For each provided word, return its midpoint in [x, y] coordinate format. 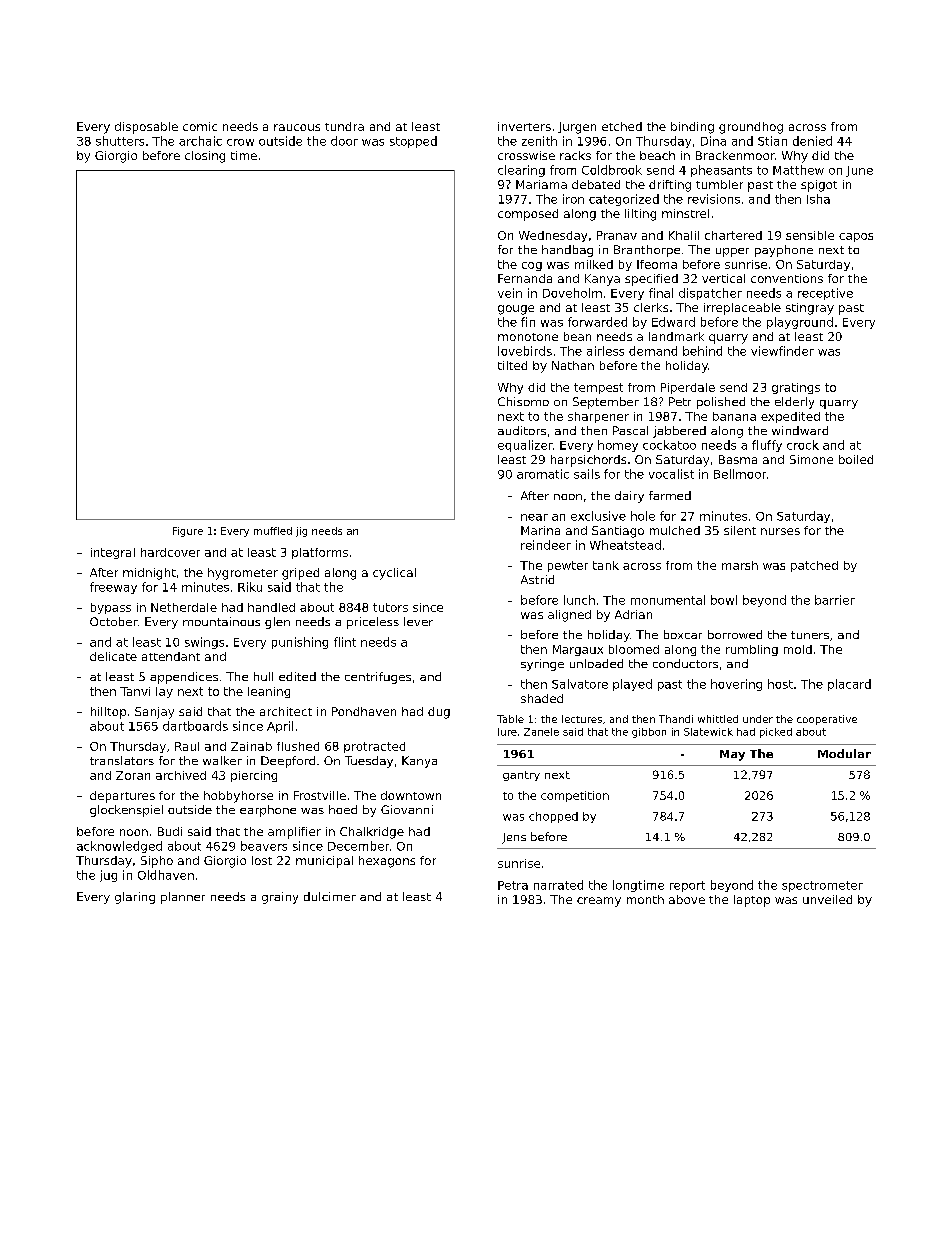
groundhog [751, 128]
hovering [736, 685]
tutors [390, 607]
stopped [413, 142]
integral [113, 553]
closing [205, 157]
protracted [374, 747]
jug [108, 876]
